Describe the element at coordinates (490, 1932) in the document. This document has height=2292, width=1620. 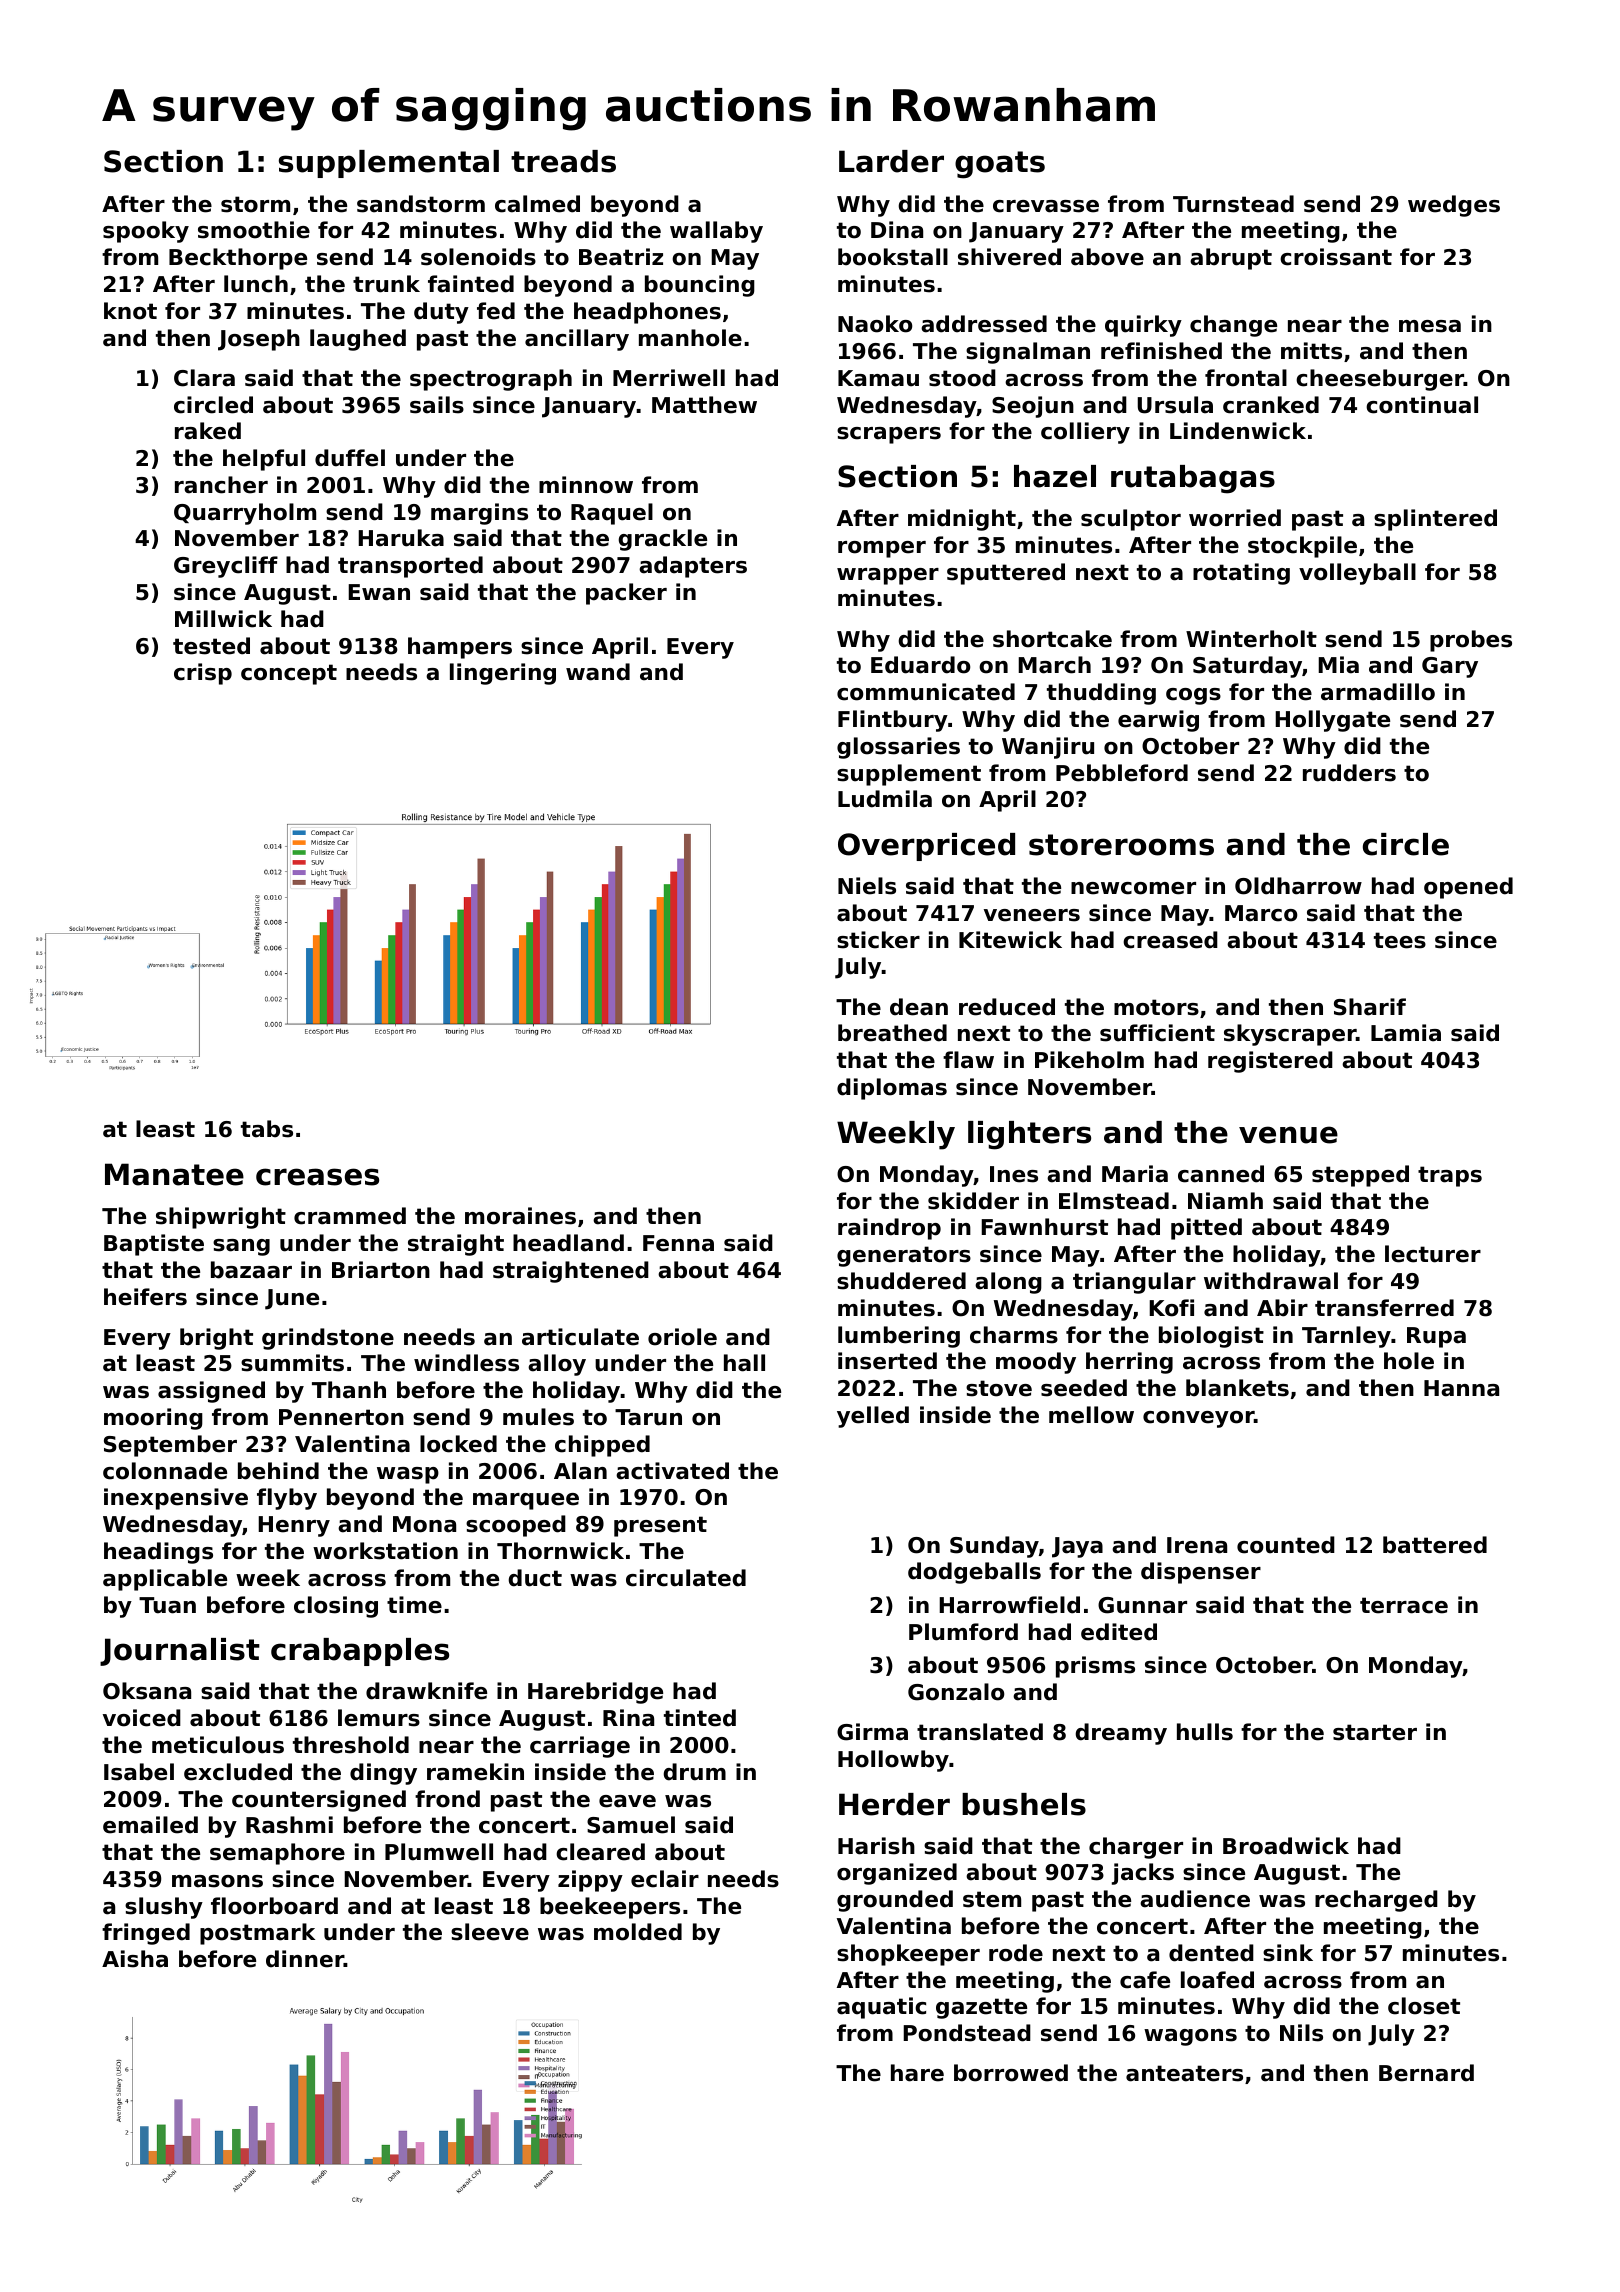
I see `sleeve` at that location.
